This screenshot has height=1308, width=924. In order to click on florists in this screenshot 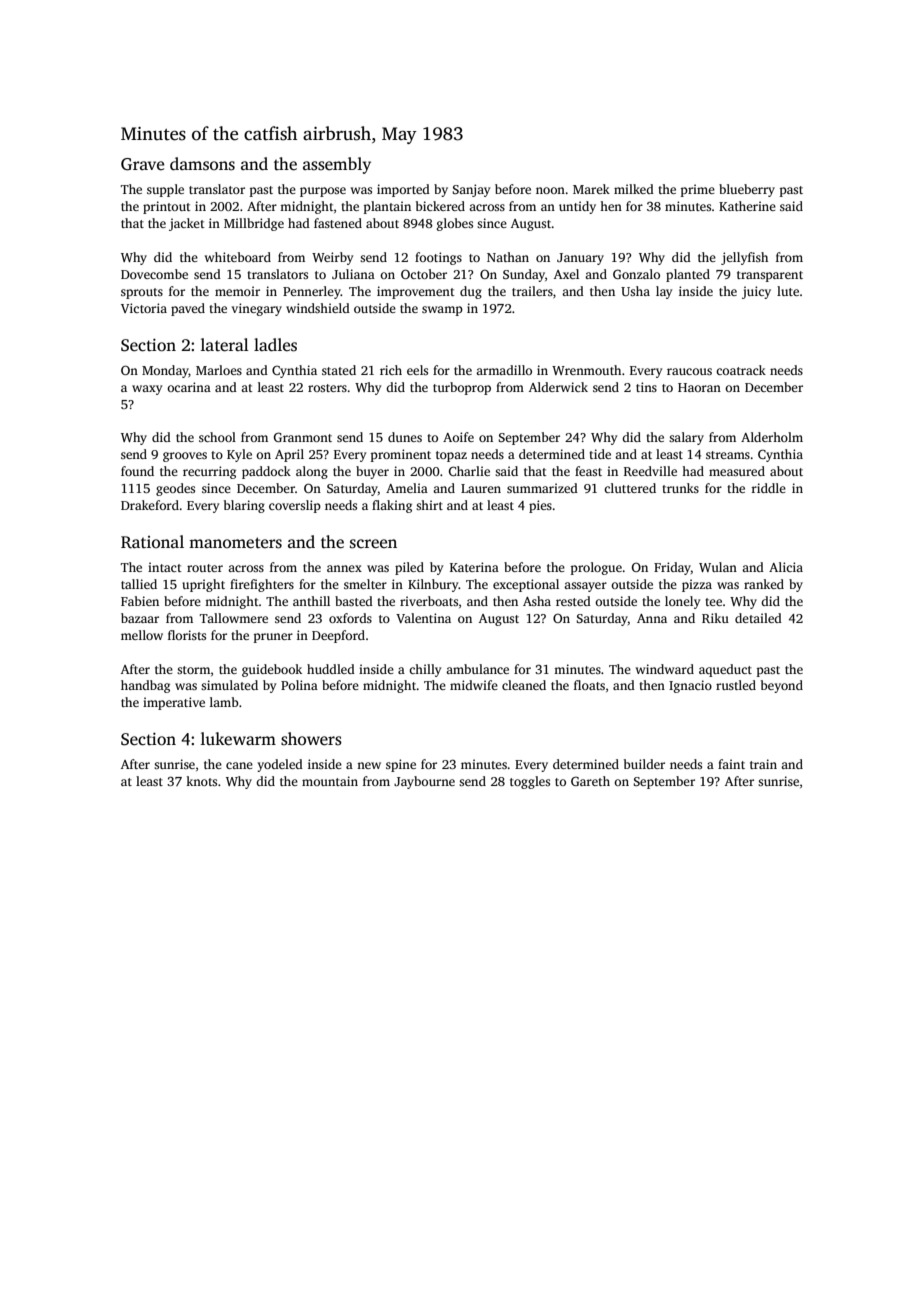, I will do `click(187, 635)`.
